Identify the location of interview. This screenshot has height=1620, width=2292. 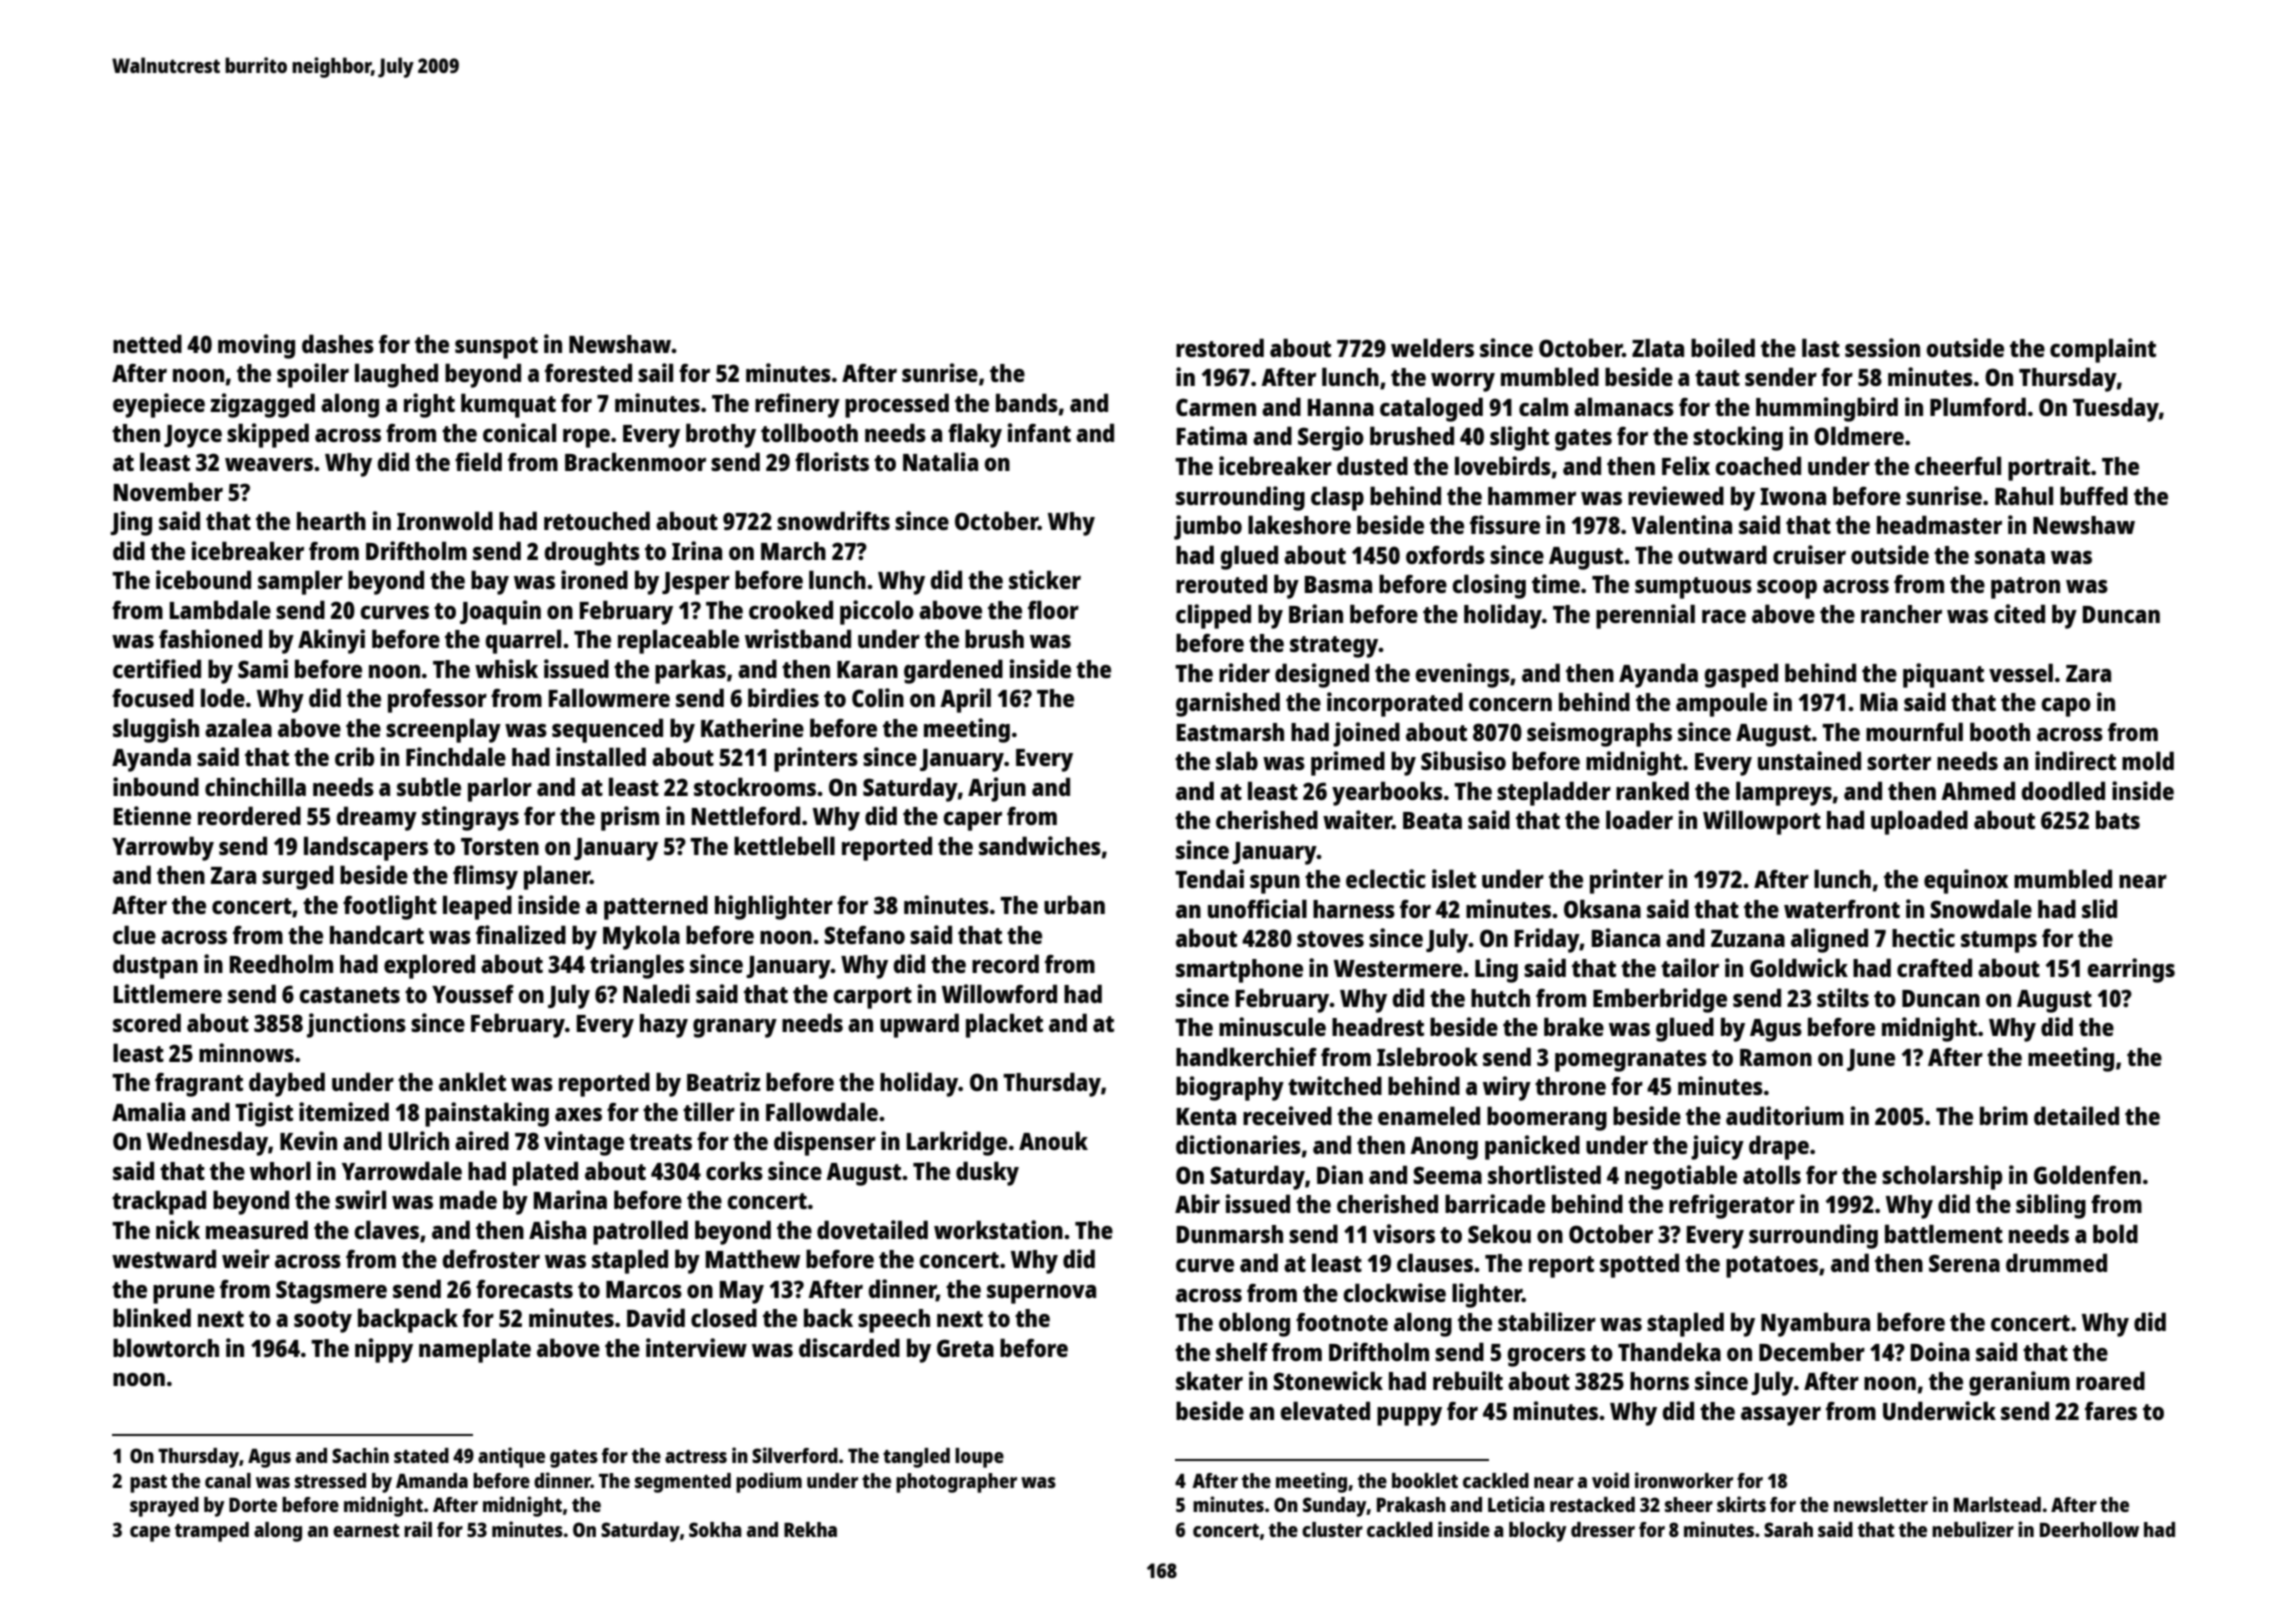
(696, 1347).
